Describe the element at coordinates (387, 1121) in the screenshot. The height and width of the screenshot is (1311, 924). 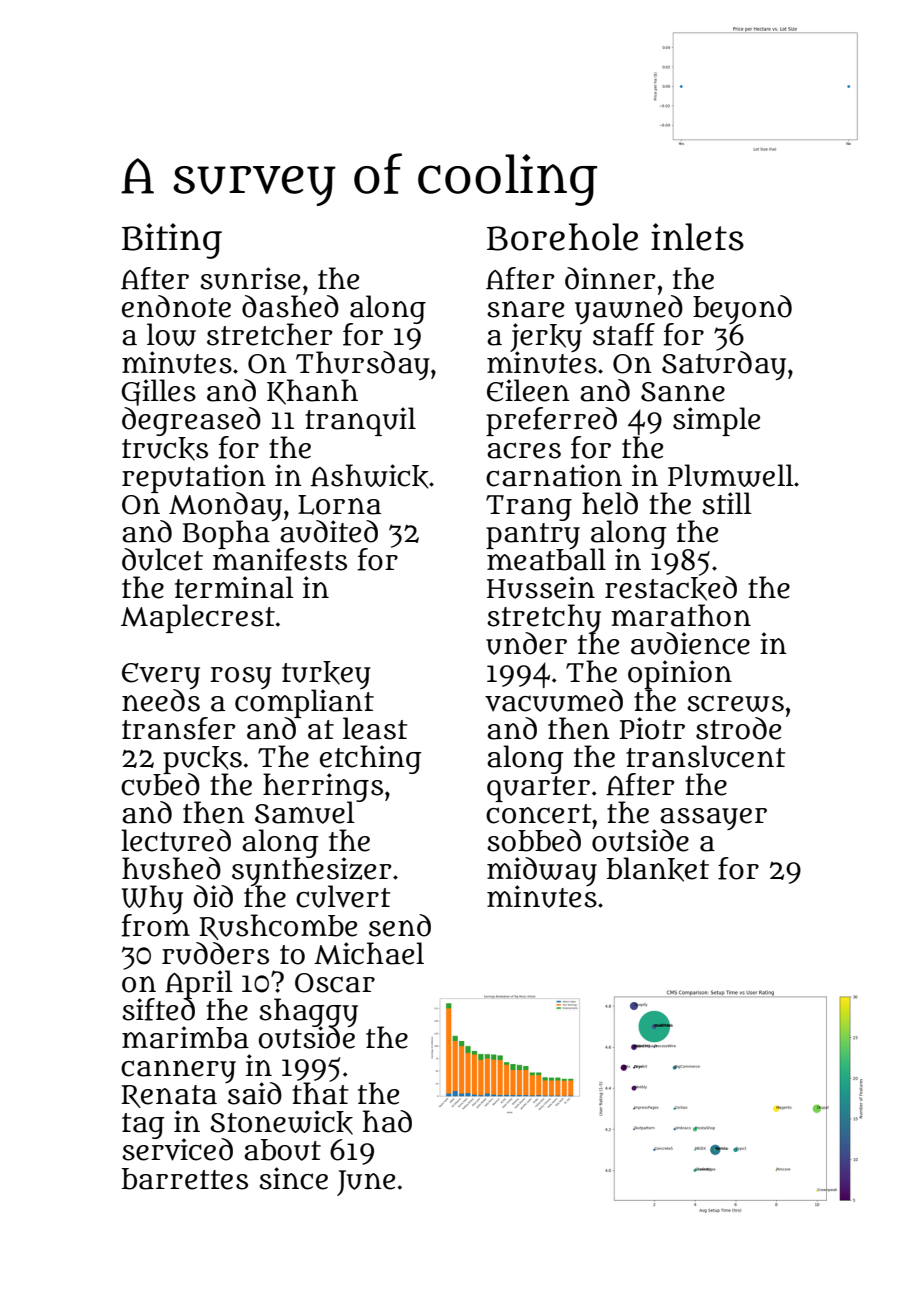
I see `had` at that location.
